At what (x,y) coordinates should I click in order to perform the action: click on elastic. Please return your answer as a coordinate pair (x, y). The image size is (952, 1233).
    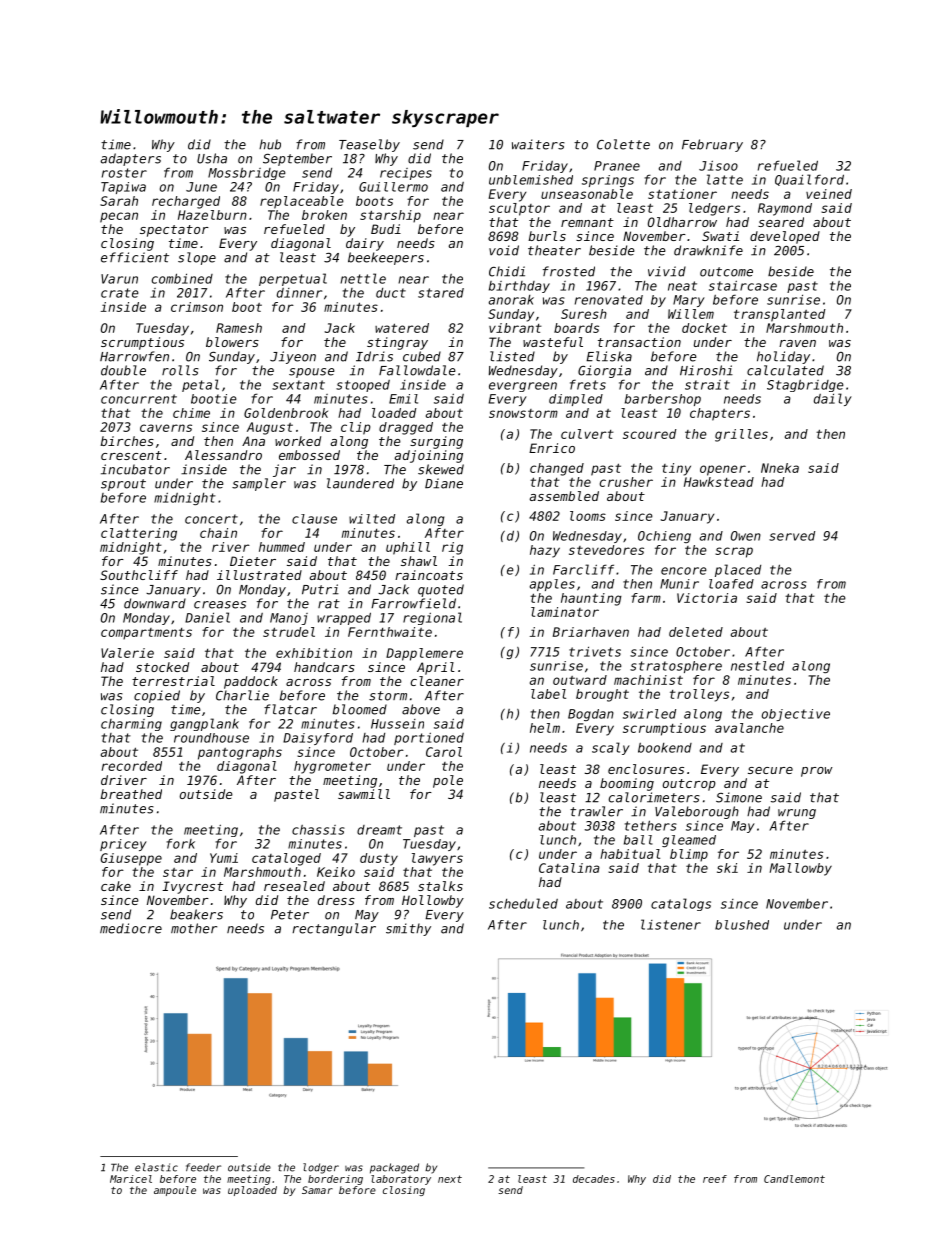
    Looking at the image, I should click on (156, 1167).
